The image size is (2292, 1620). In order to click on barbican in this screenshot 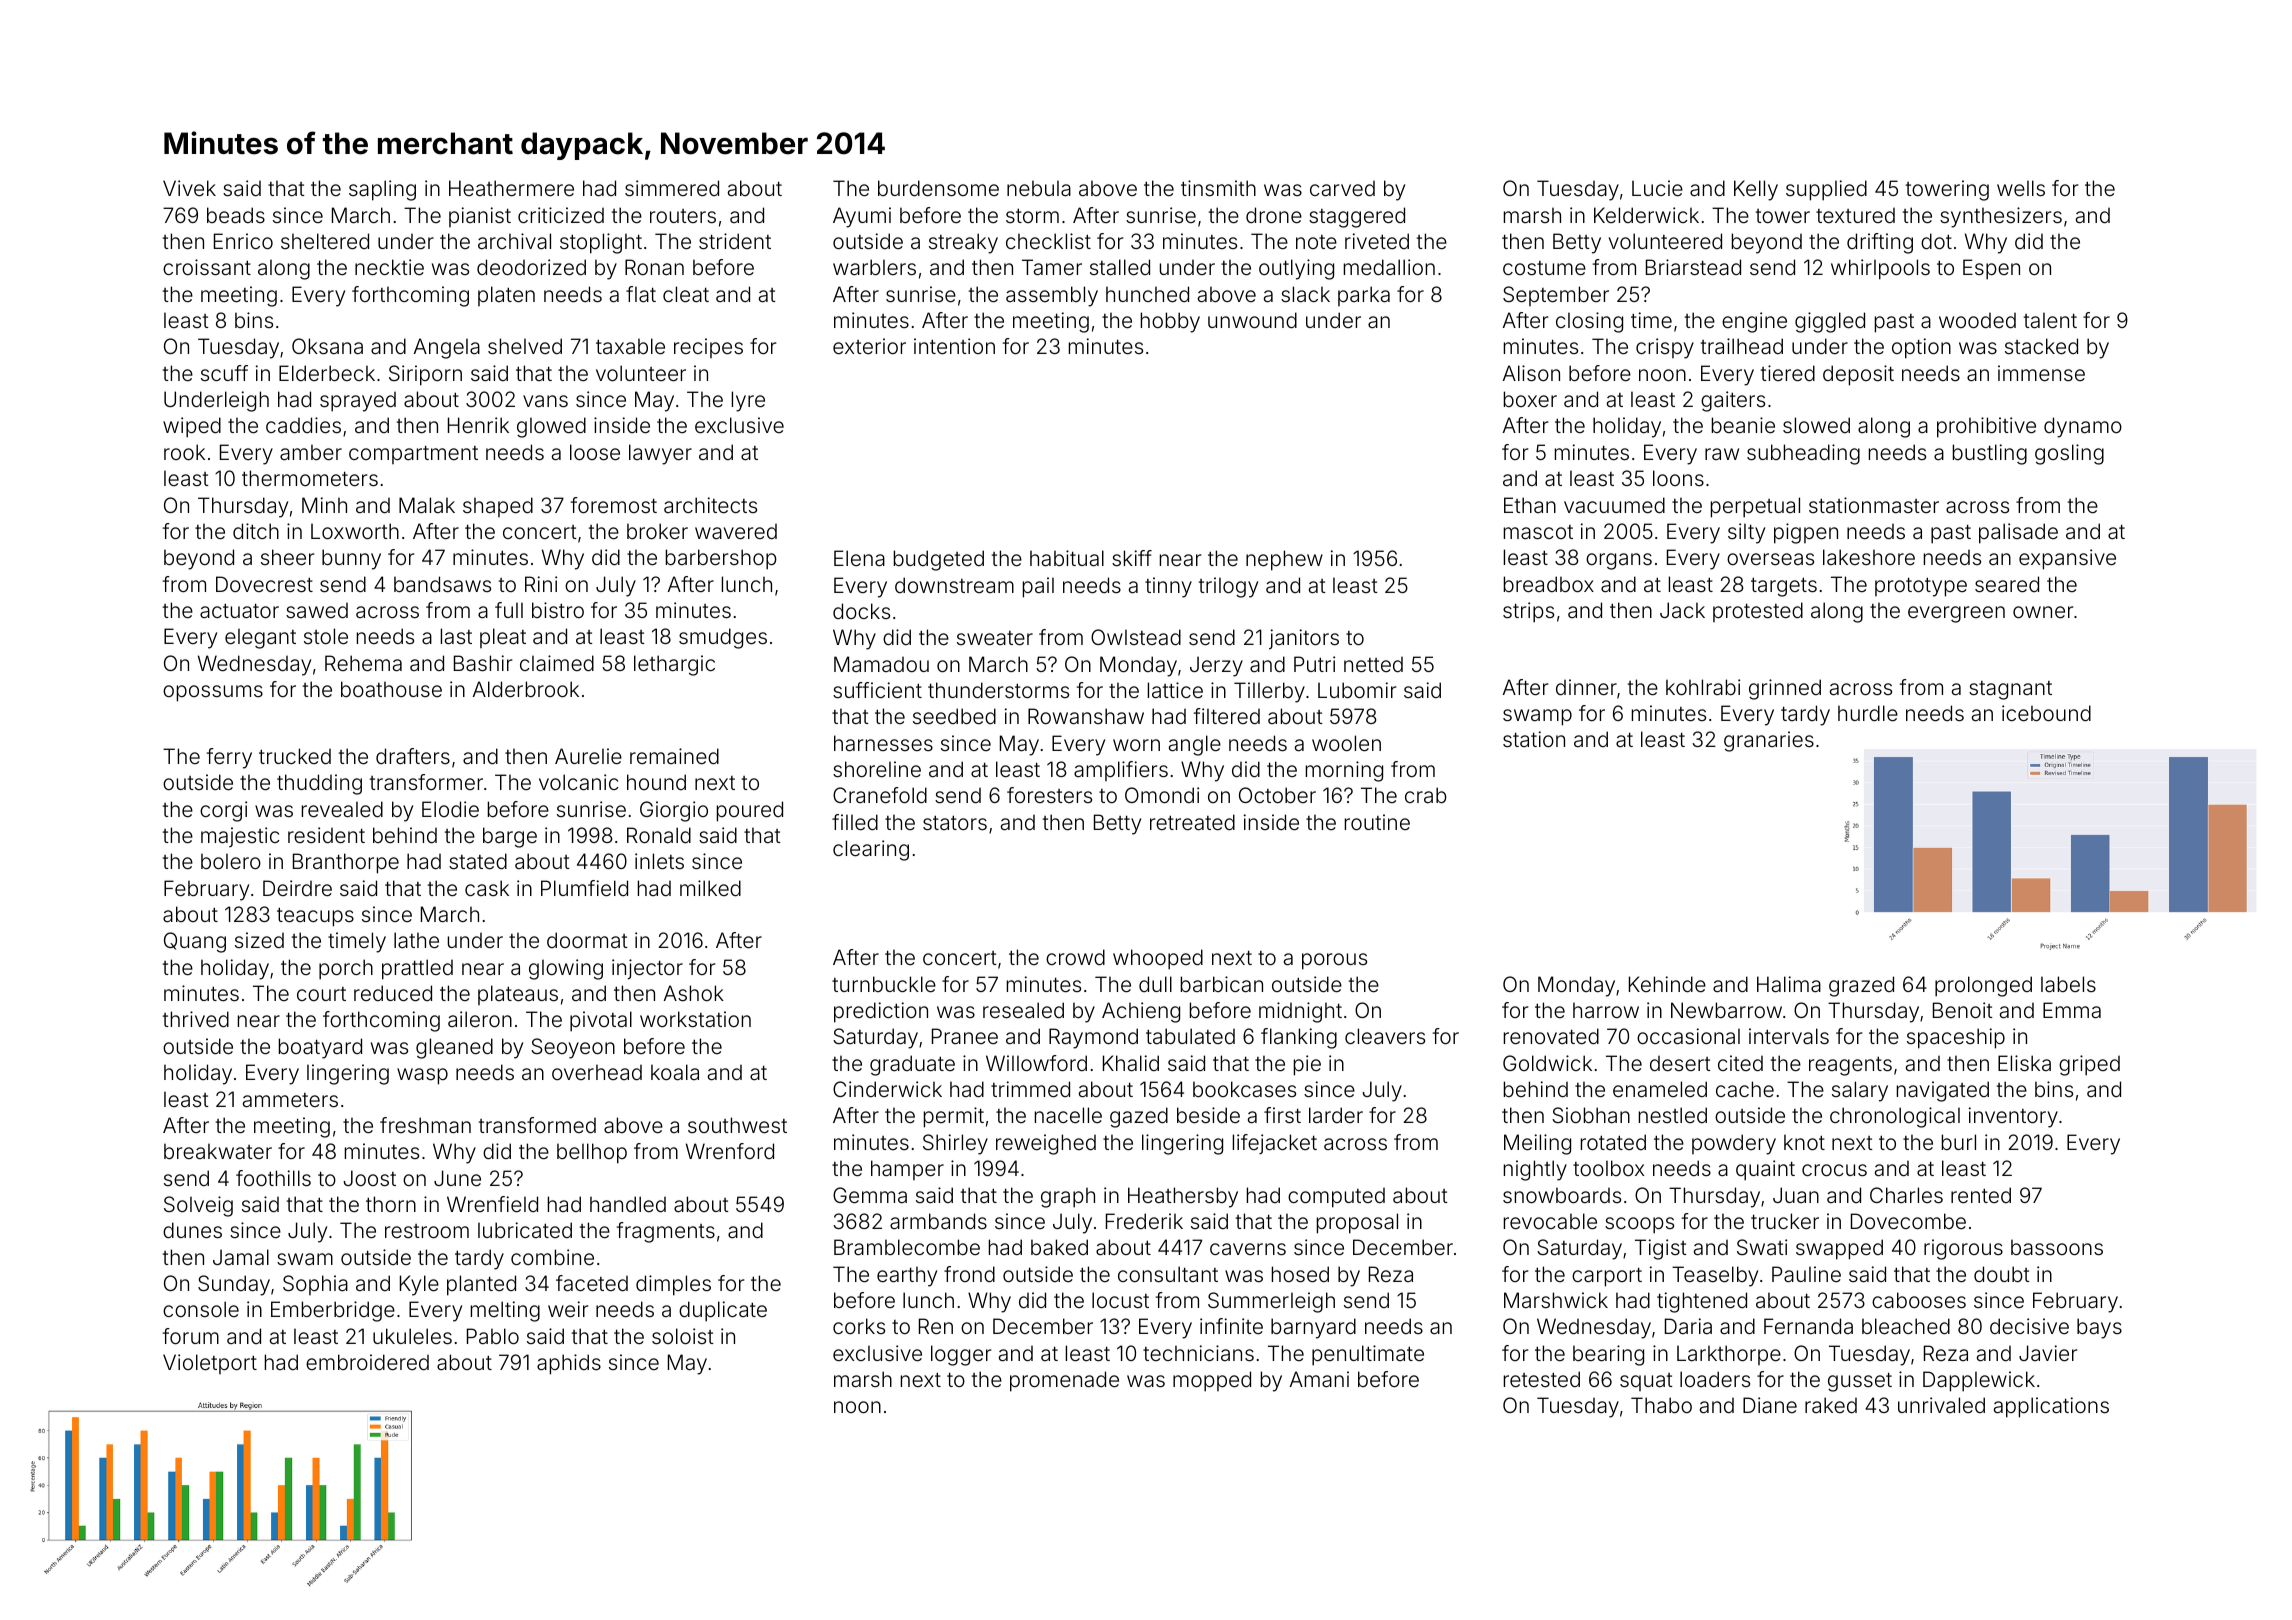, I will do `click(1222, 984)`.
